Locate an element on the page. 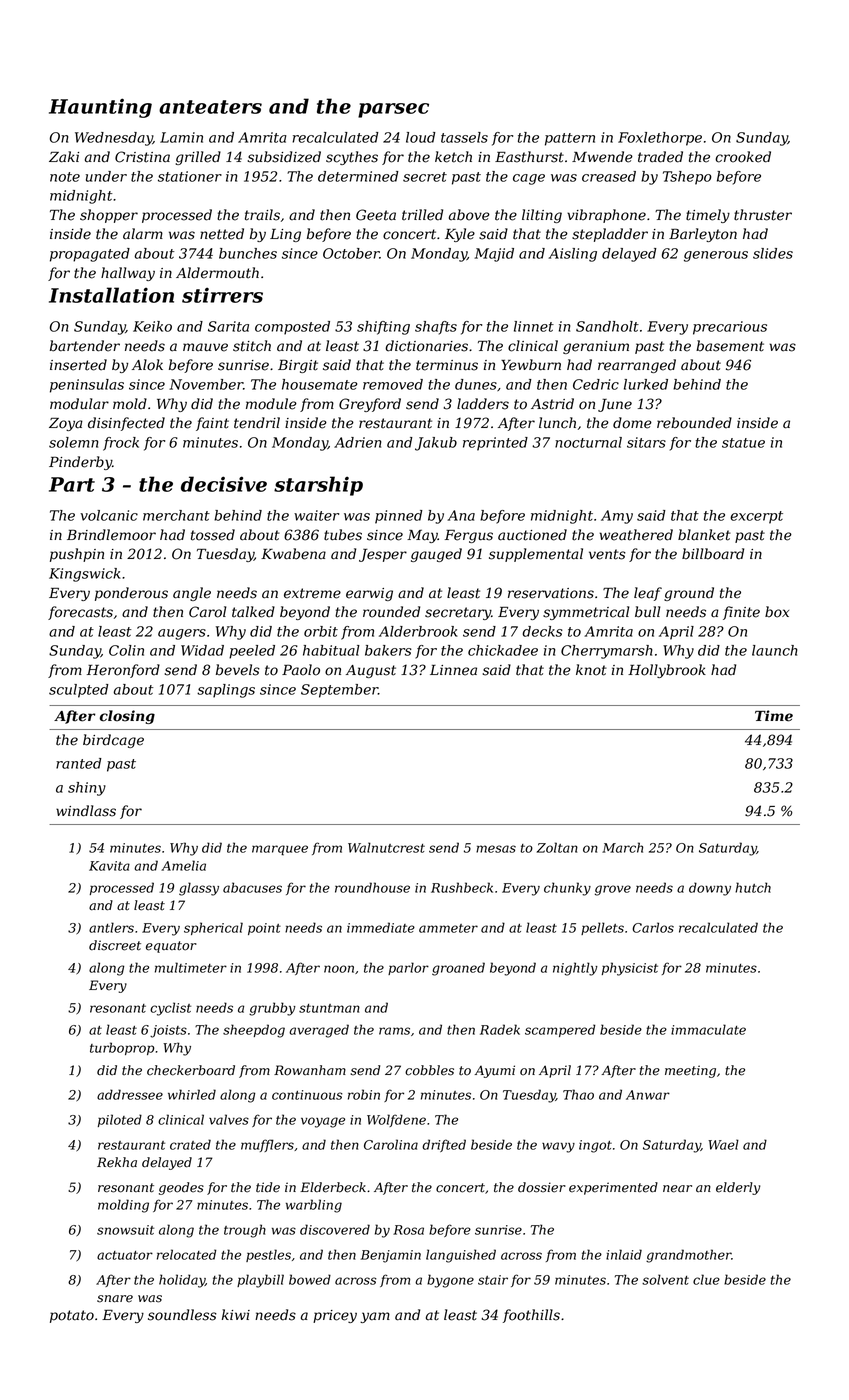  bevels is located at coordinates (238, 670).
